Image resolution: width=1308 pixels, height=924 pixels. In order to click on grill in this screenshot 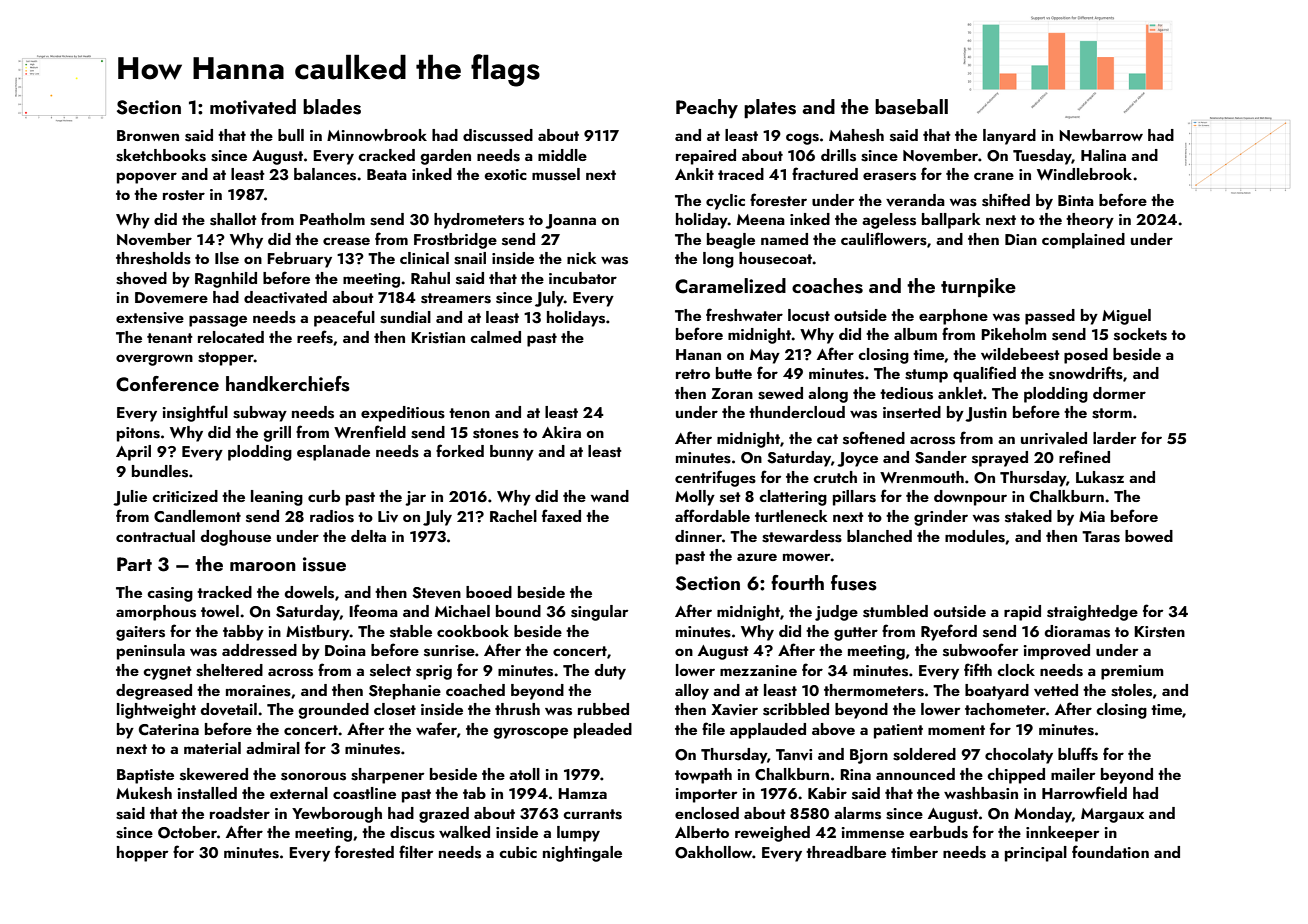, I will do `click(277, 434)`.
